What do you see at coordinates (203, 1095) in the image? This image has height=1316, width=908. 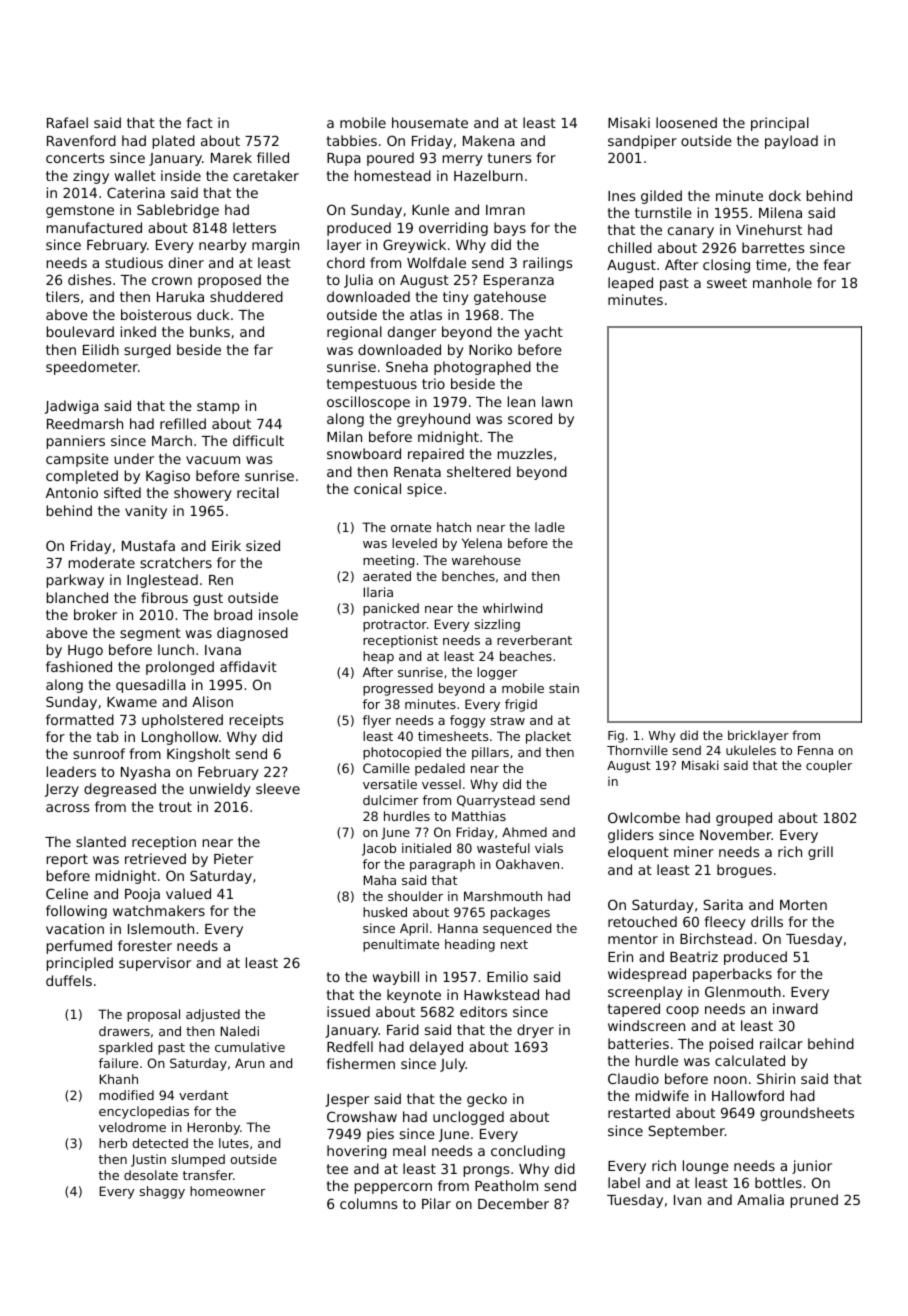 I see `verdant` at bounding box center [203, 1095].
